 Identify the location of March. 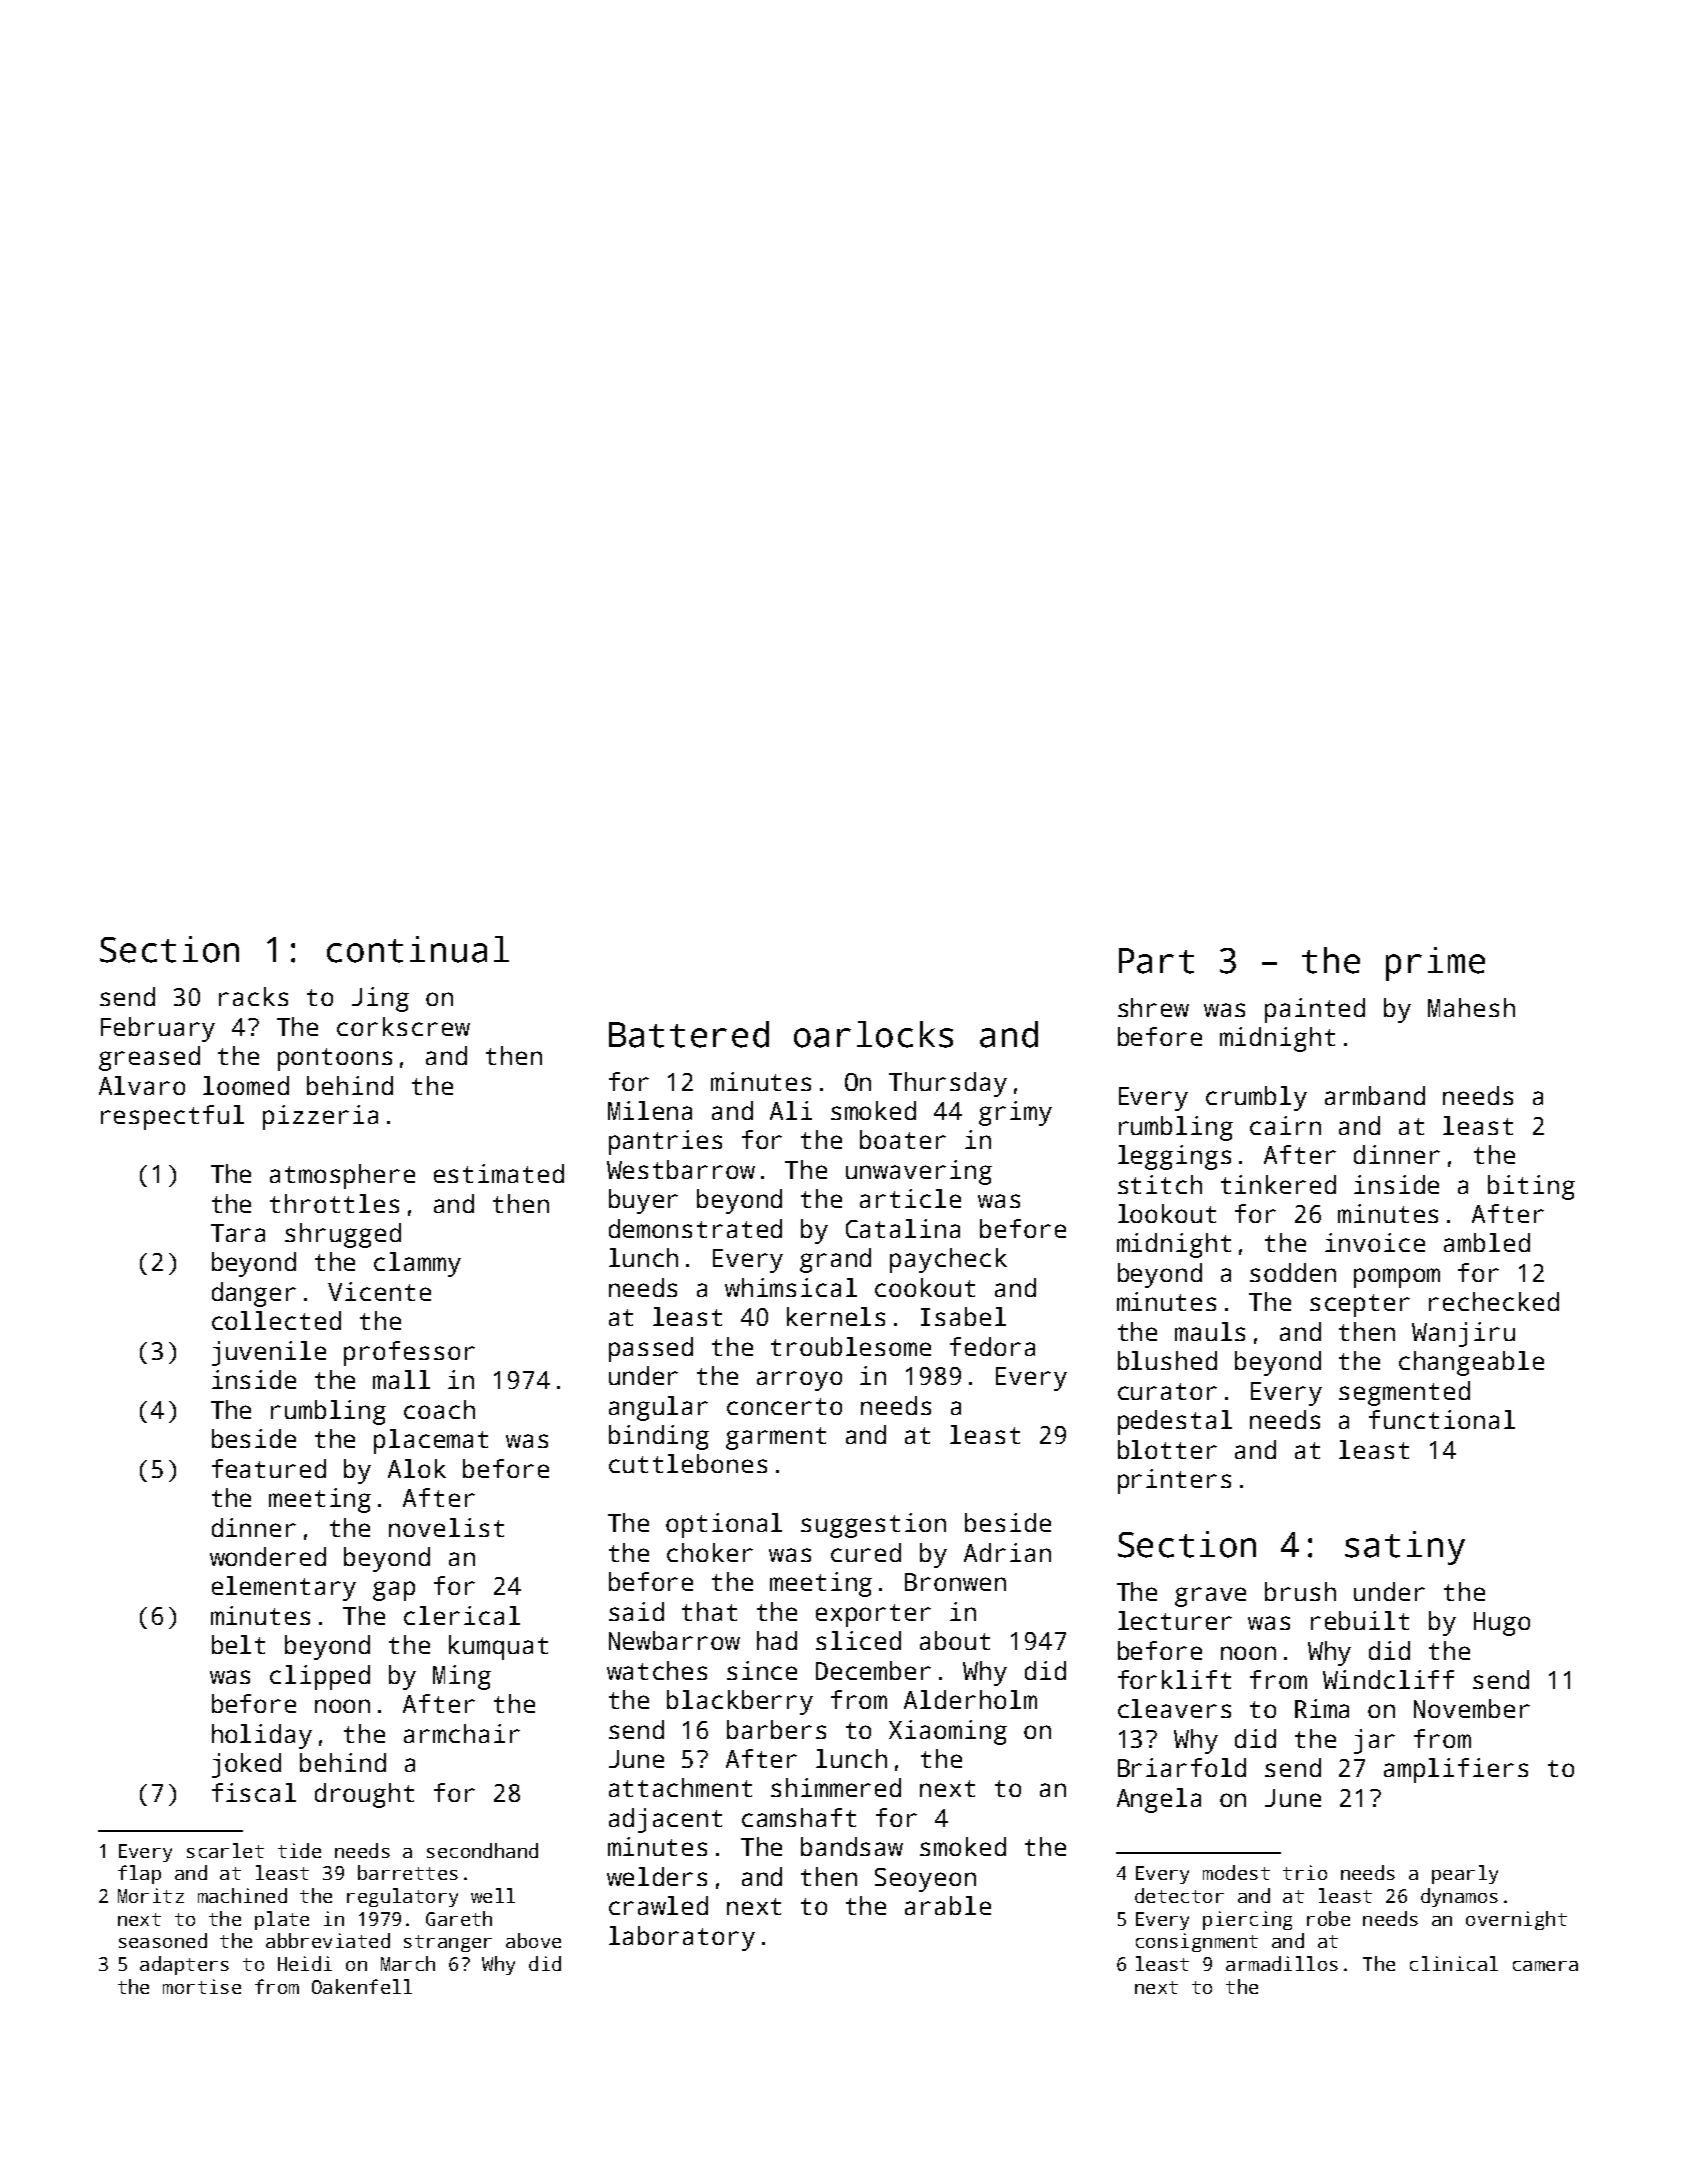
(408, 1963).
